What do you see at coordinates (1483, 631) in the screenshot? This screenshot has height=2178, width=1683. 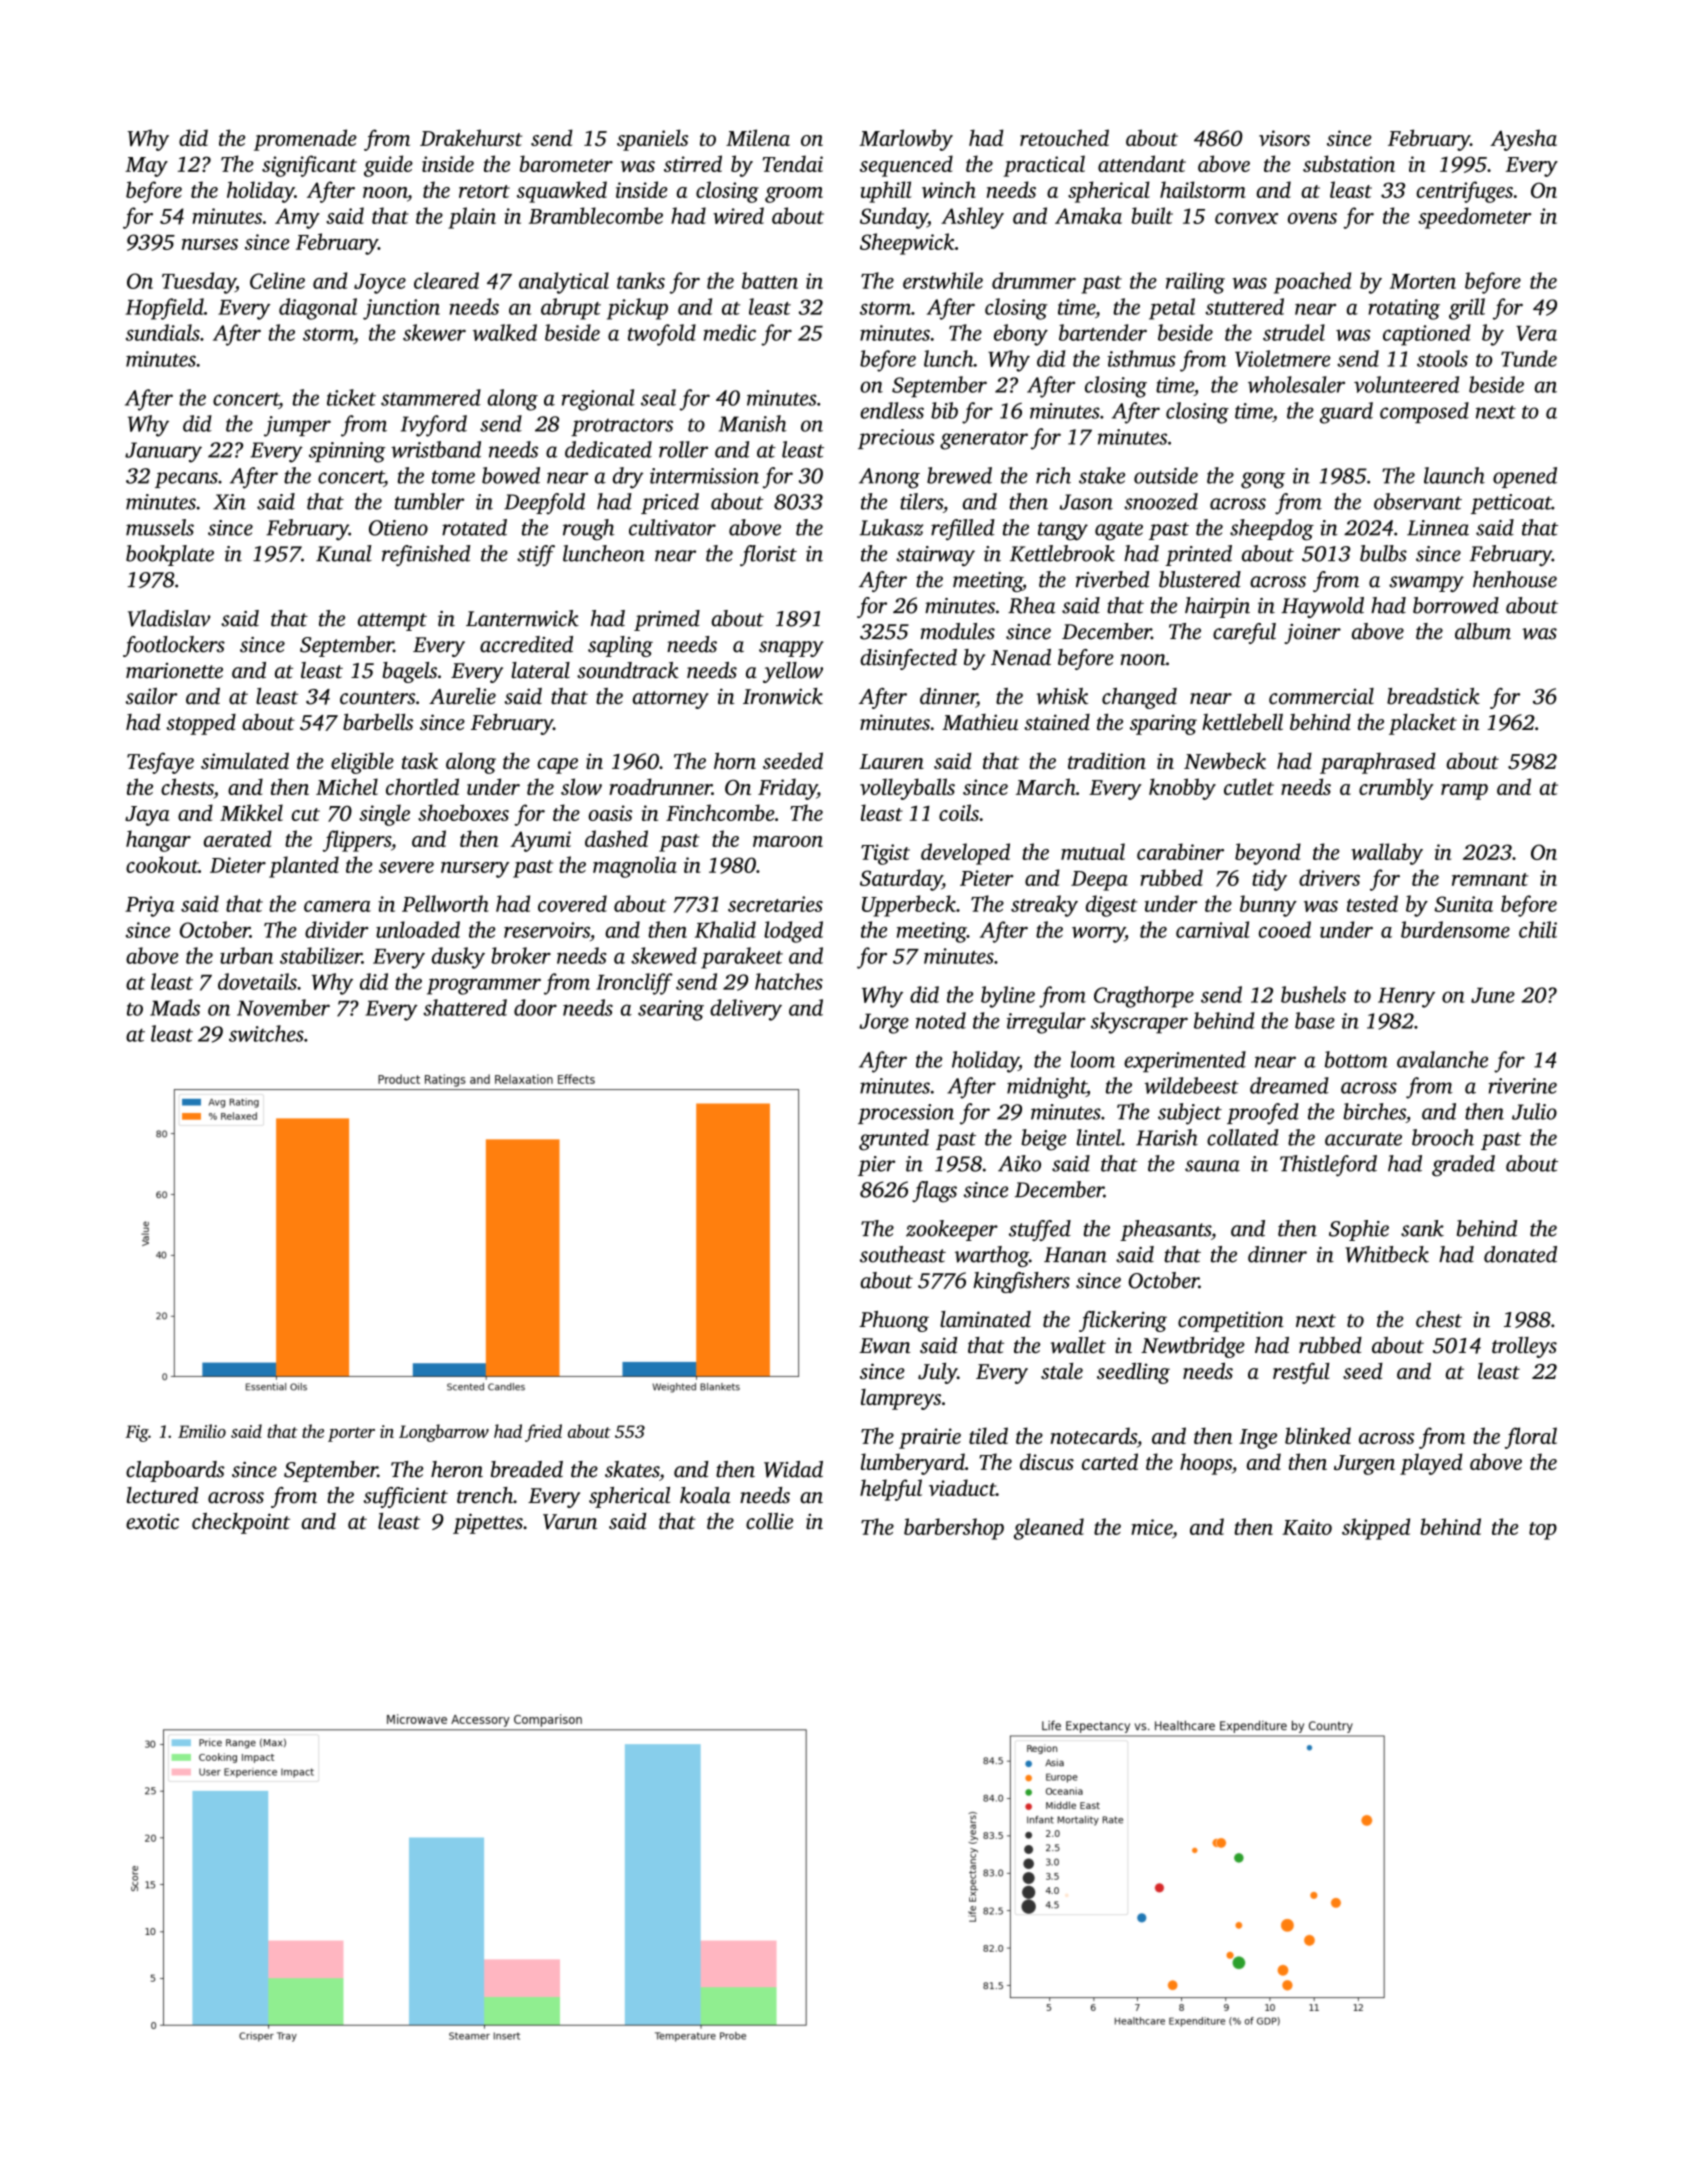 I see `album` at bounding box center [1483, 631].
